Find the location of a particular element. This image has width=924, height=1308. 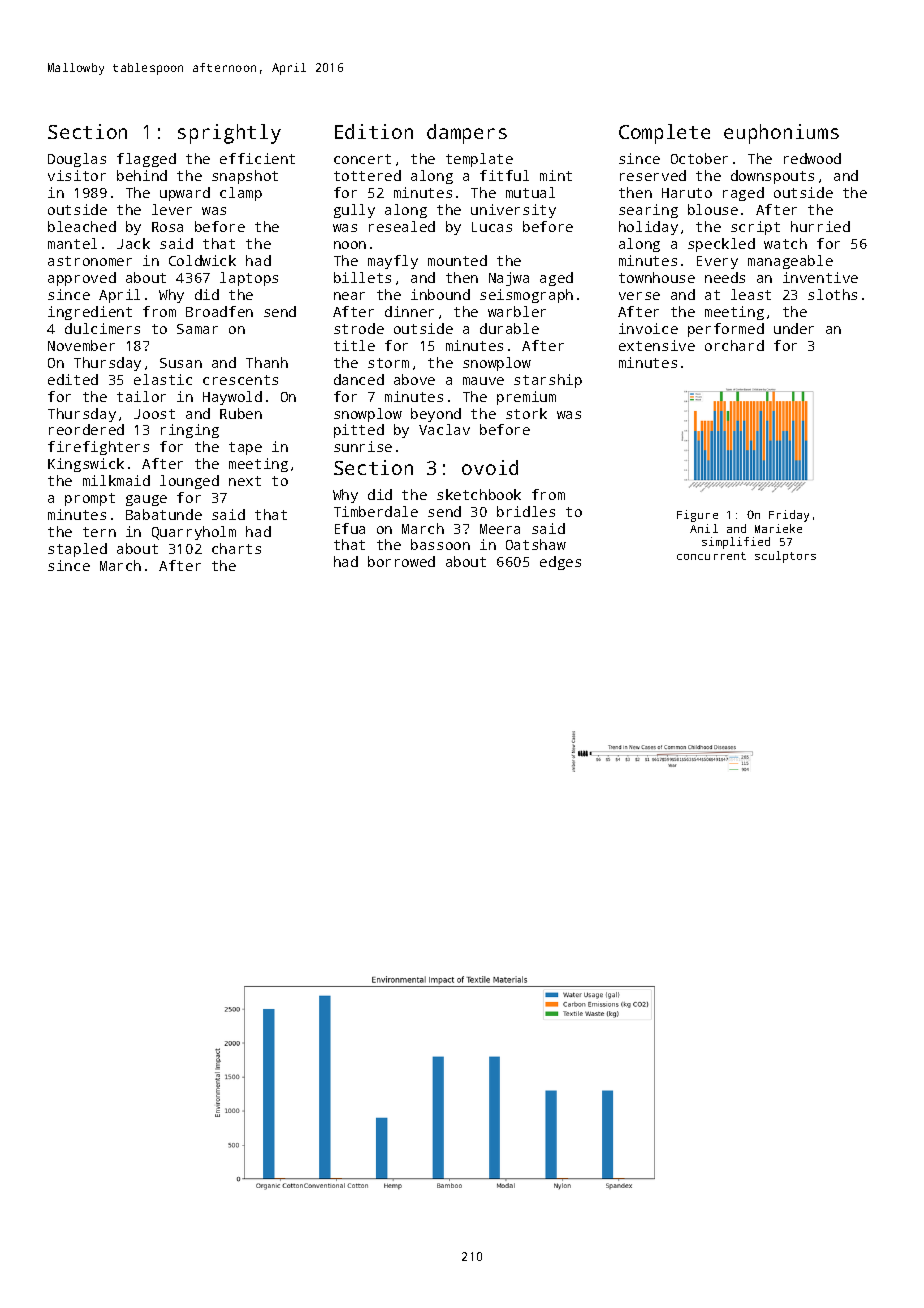

laptops is located at coordinates (249, 279).
